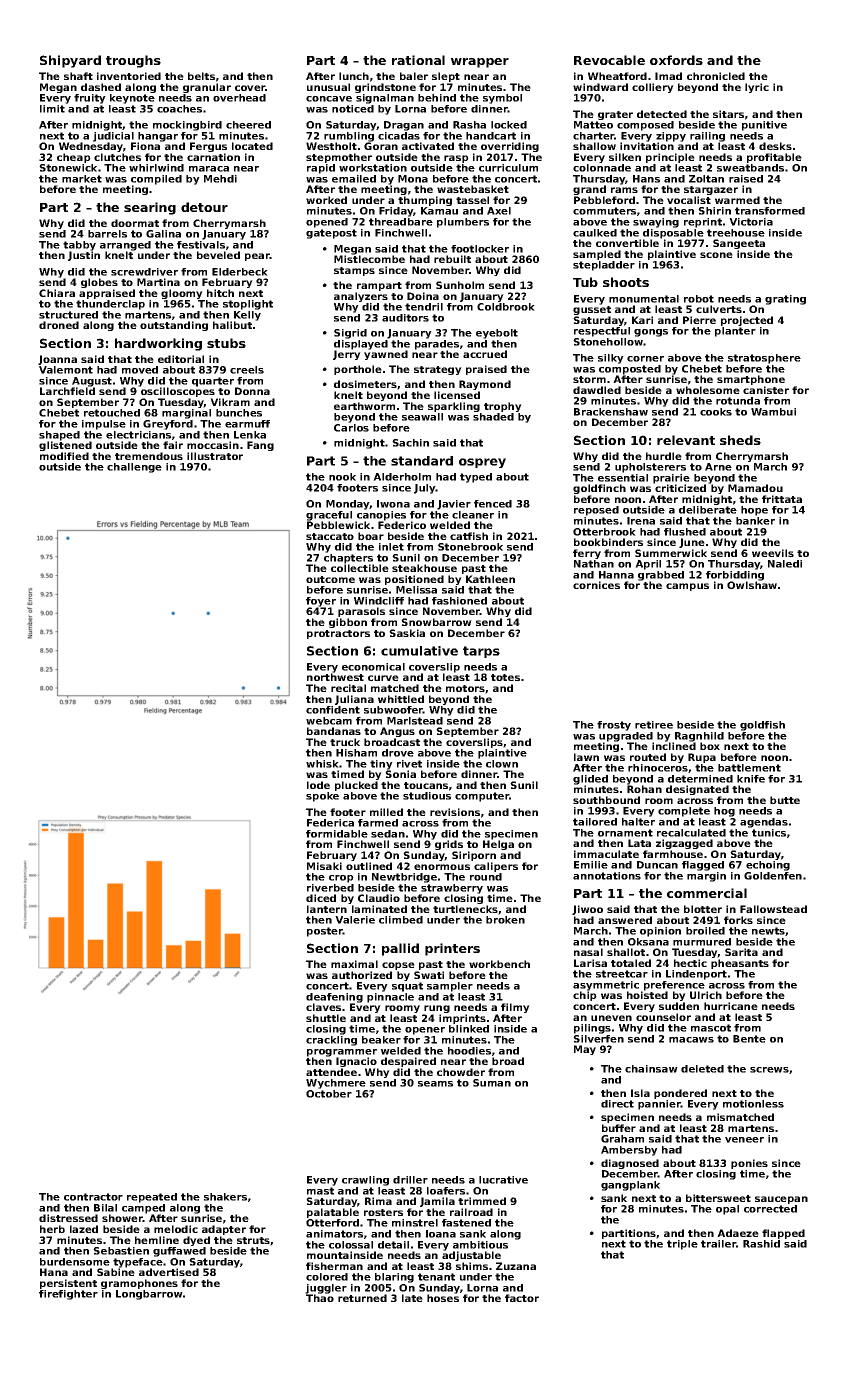 The image size is (849, 1400). Describe the element at coordinates (325, 932) in the image. I see `poster` at that location.
